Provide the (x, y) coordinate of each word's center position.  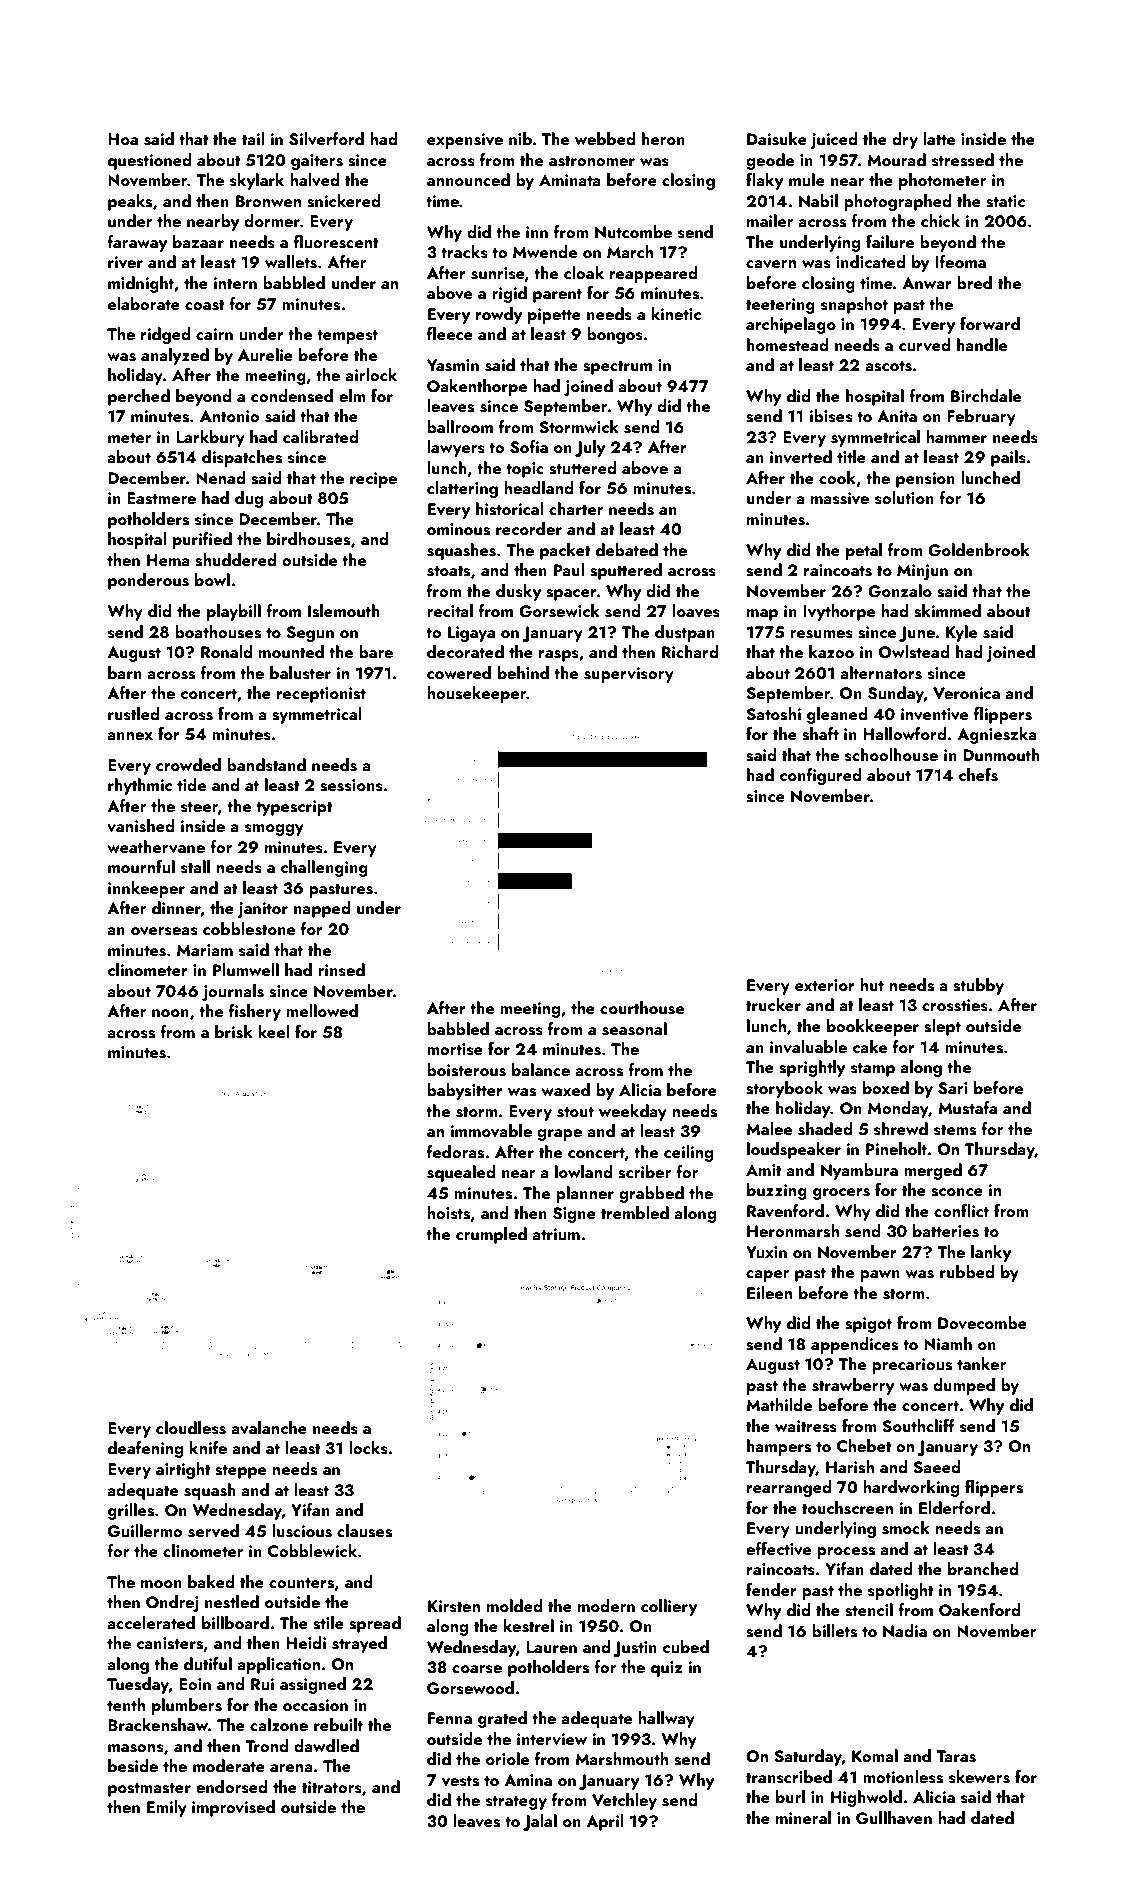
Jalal (540, 1822)
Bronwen (268, 201)
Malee (769, 1128)
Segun (310, 634)
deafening (145, 1449)
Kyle (961, 633)
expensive (465, 141)
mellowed (322, 1010)
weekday (633, 1112)
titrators (332, 1787)
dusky (518, 592)
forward (990, 323)
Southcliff (918, 1426)
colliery (669, 1607)
